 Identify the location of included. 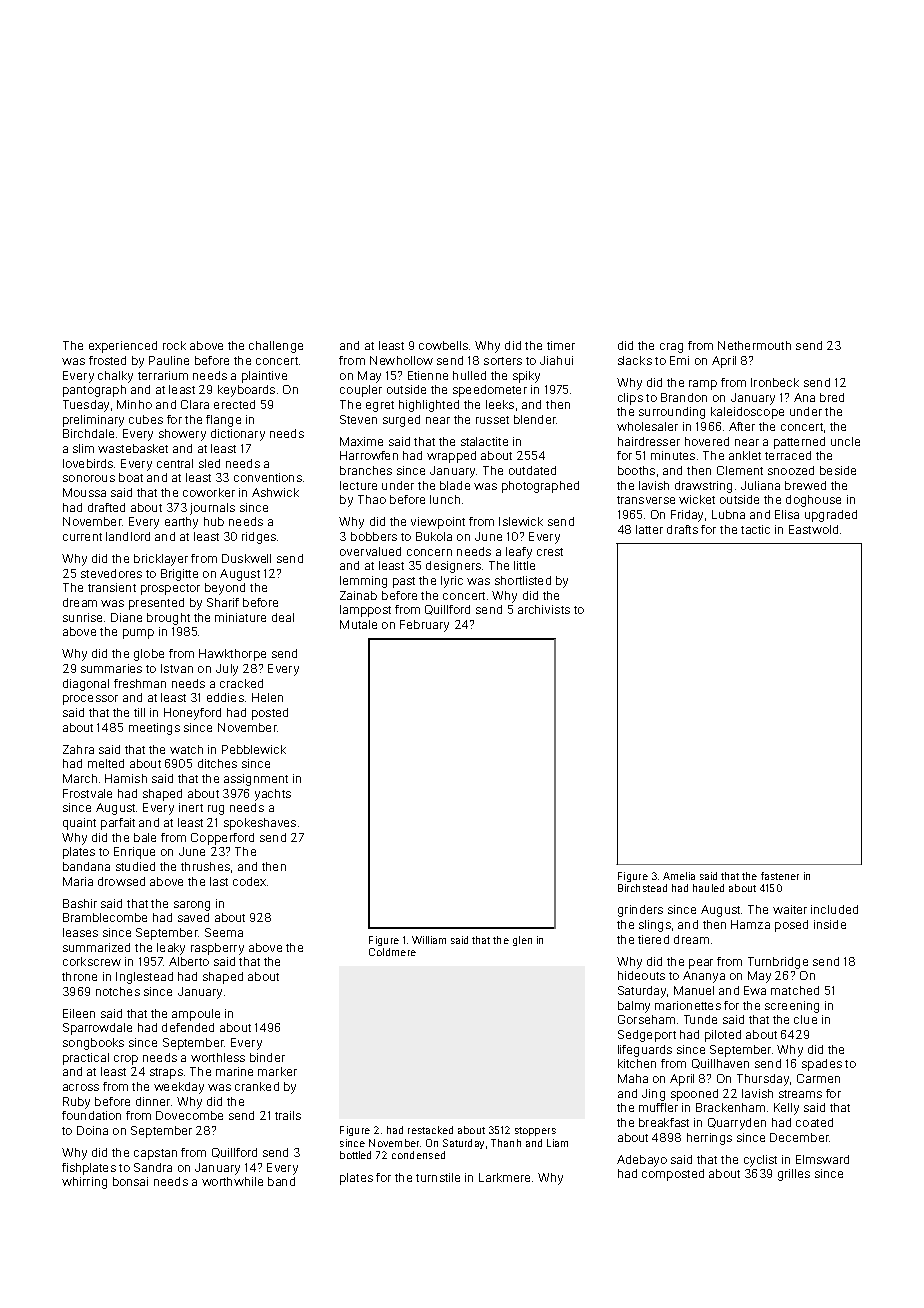
(834, 909).
